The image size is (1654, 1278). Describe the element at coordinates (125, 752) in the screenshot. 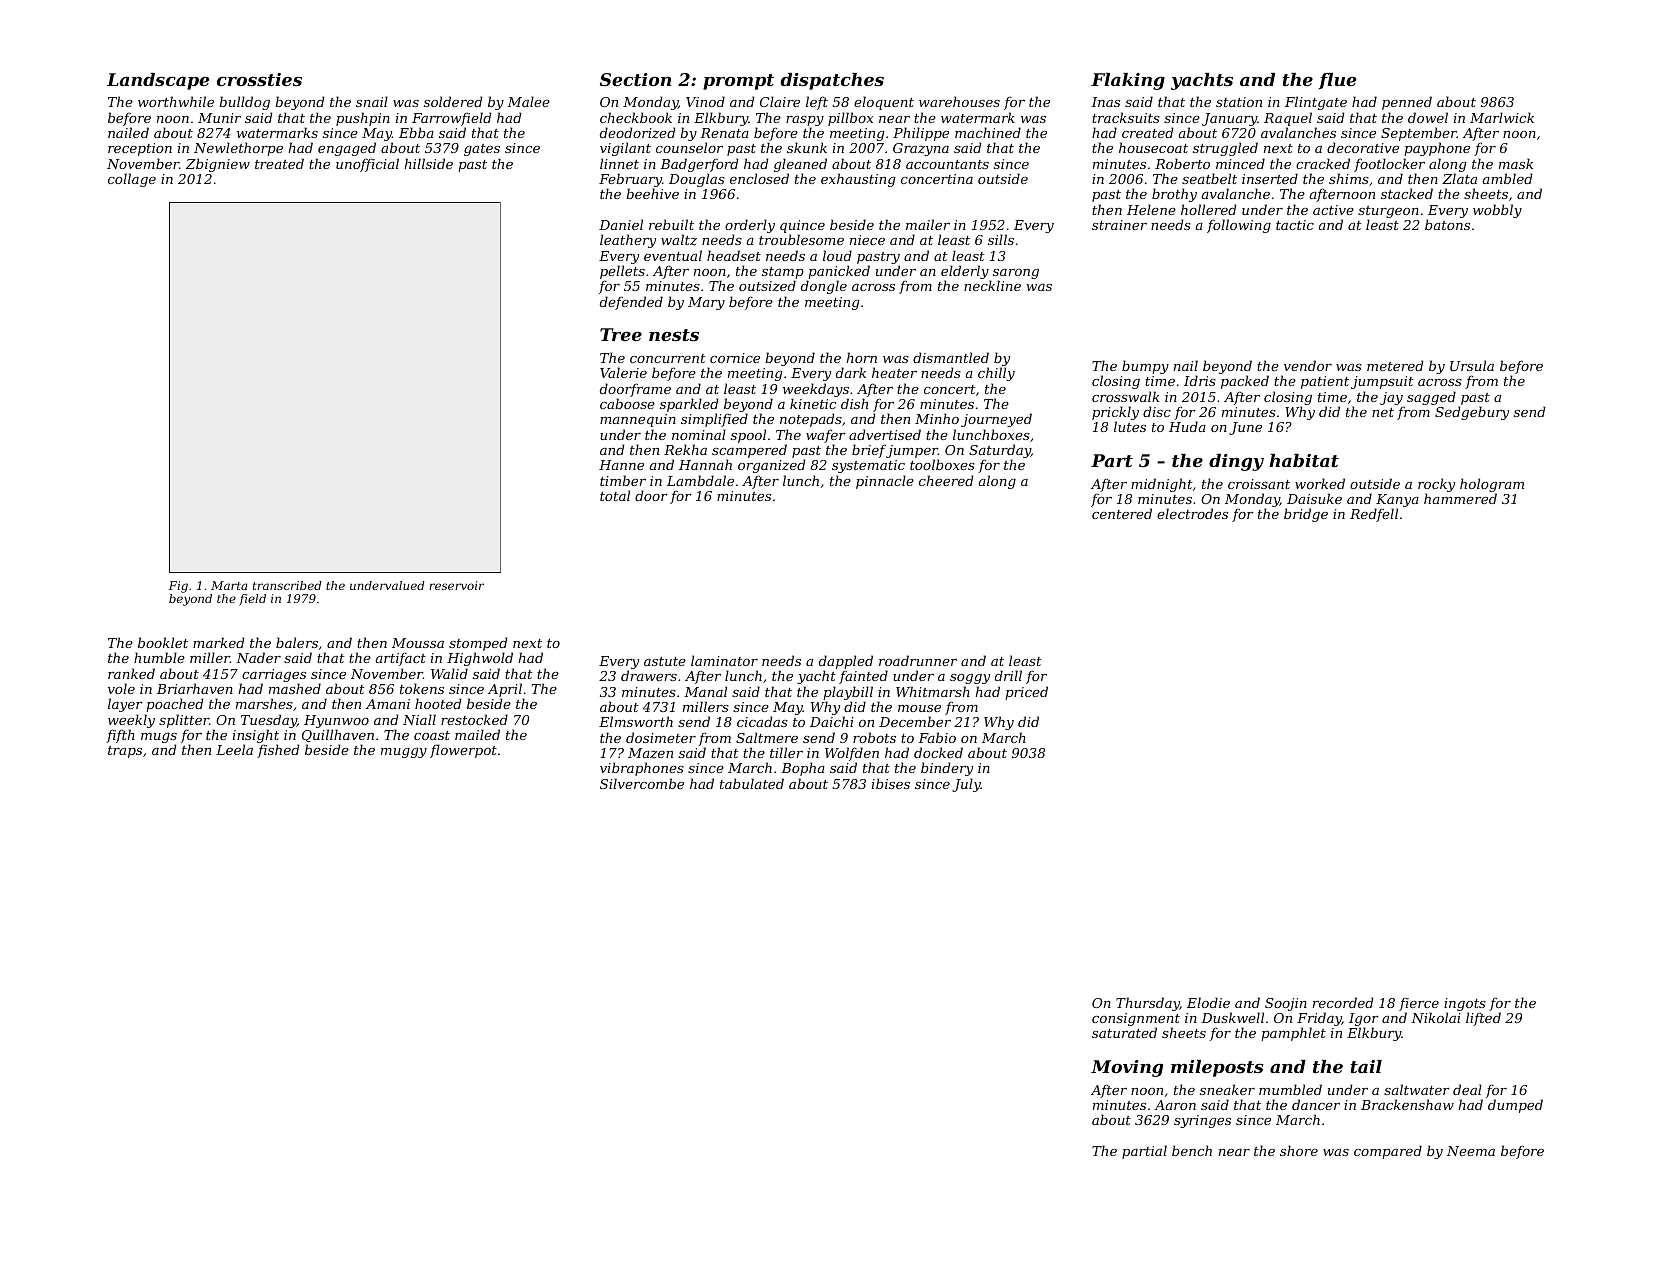

I see `traps` at that location.
